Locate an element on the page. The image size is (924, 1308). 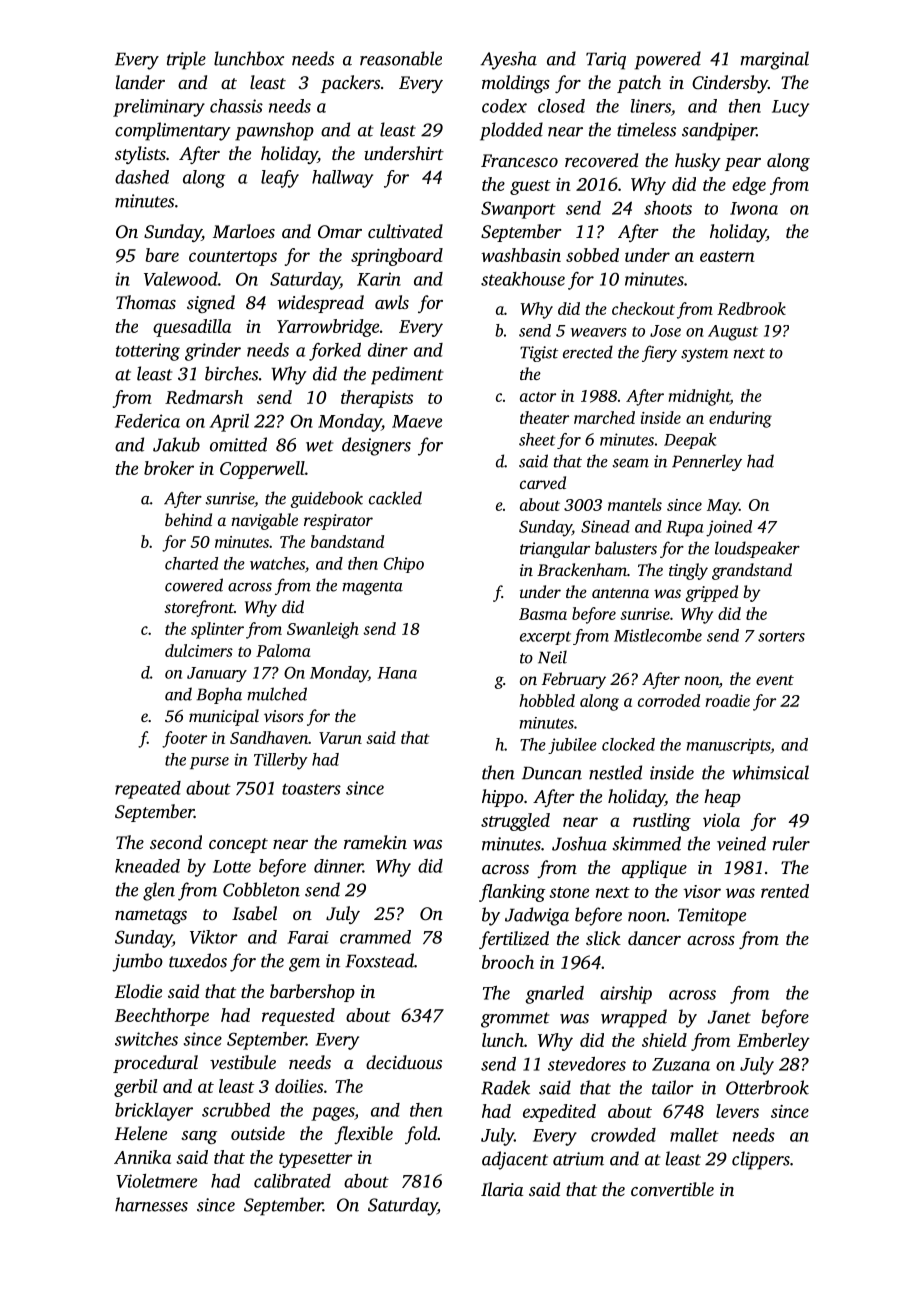
Tigist is located at coordinates (539, 354).
